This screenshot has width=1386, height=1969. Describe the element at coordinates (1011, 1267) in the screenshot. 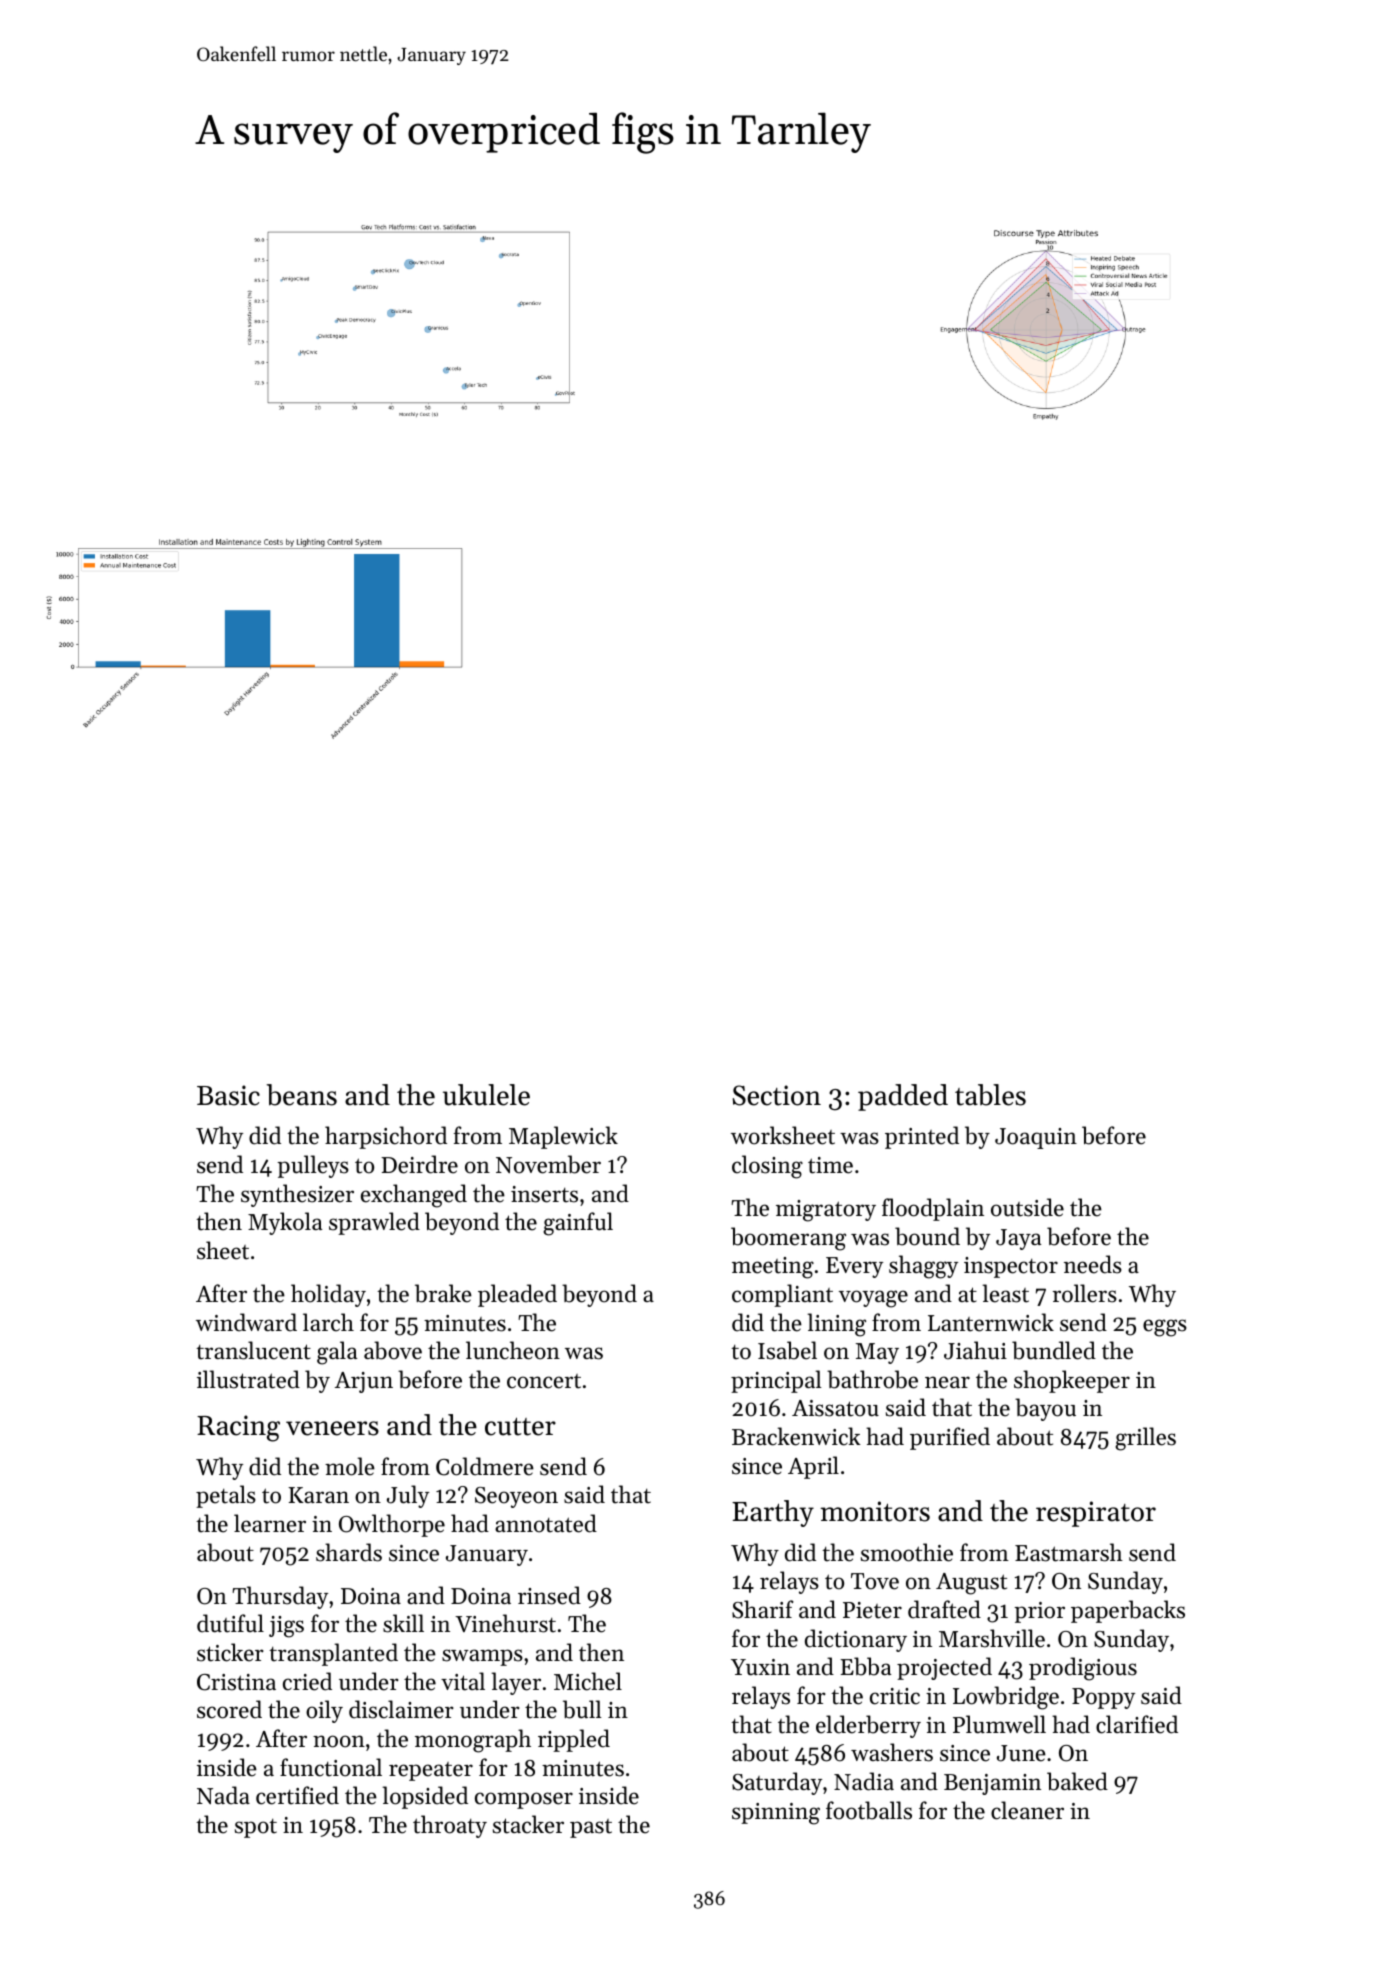

I see `inspector` at that location.
